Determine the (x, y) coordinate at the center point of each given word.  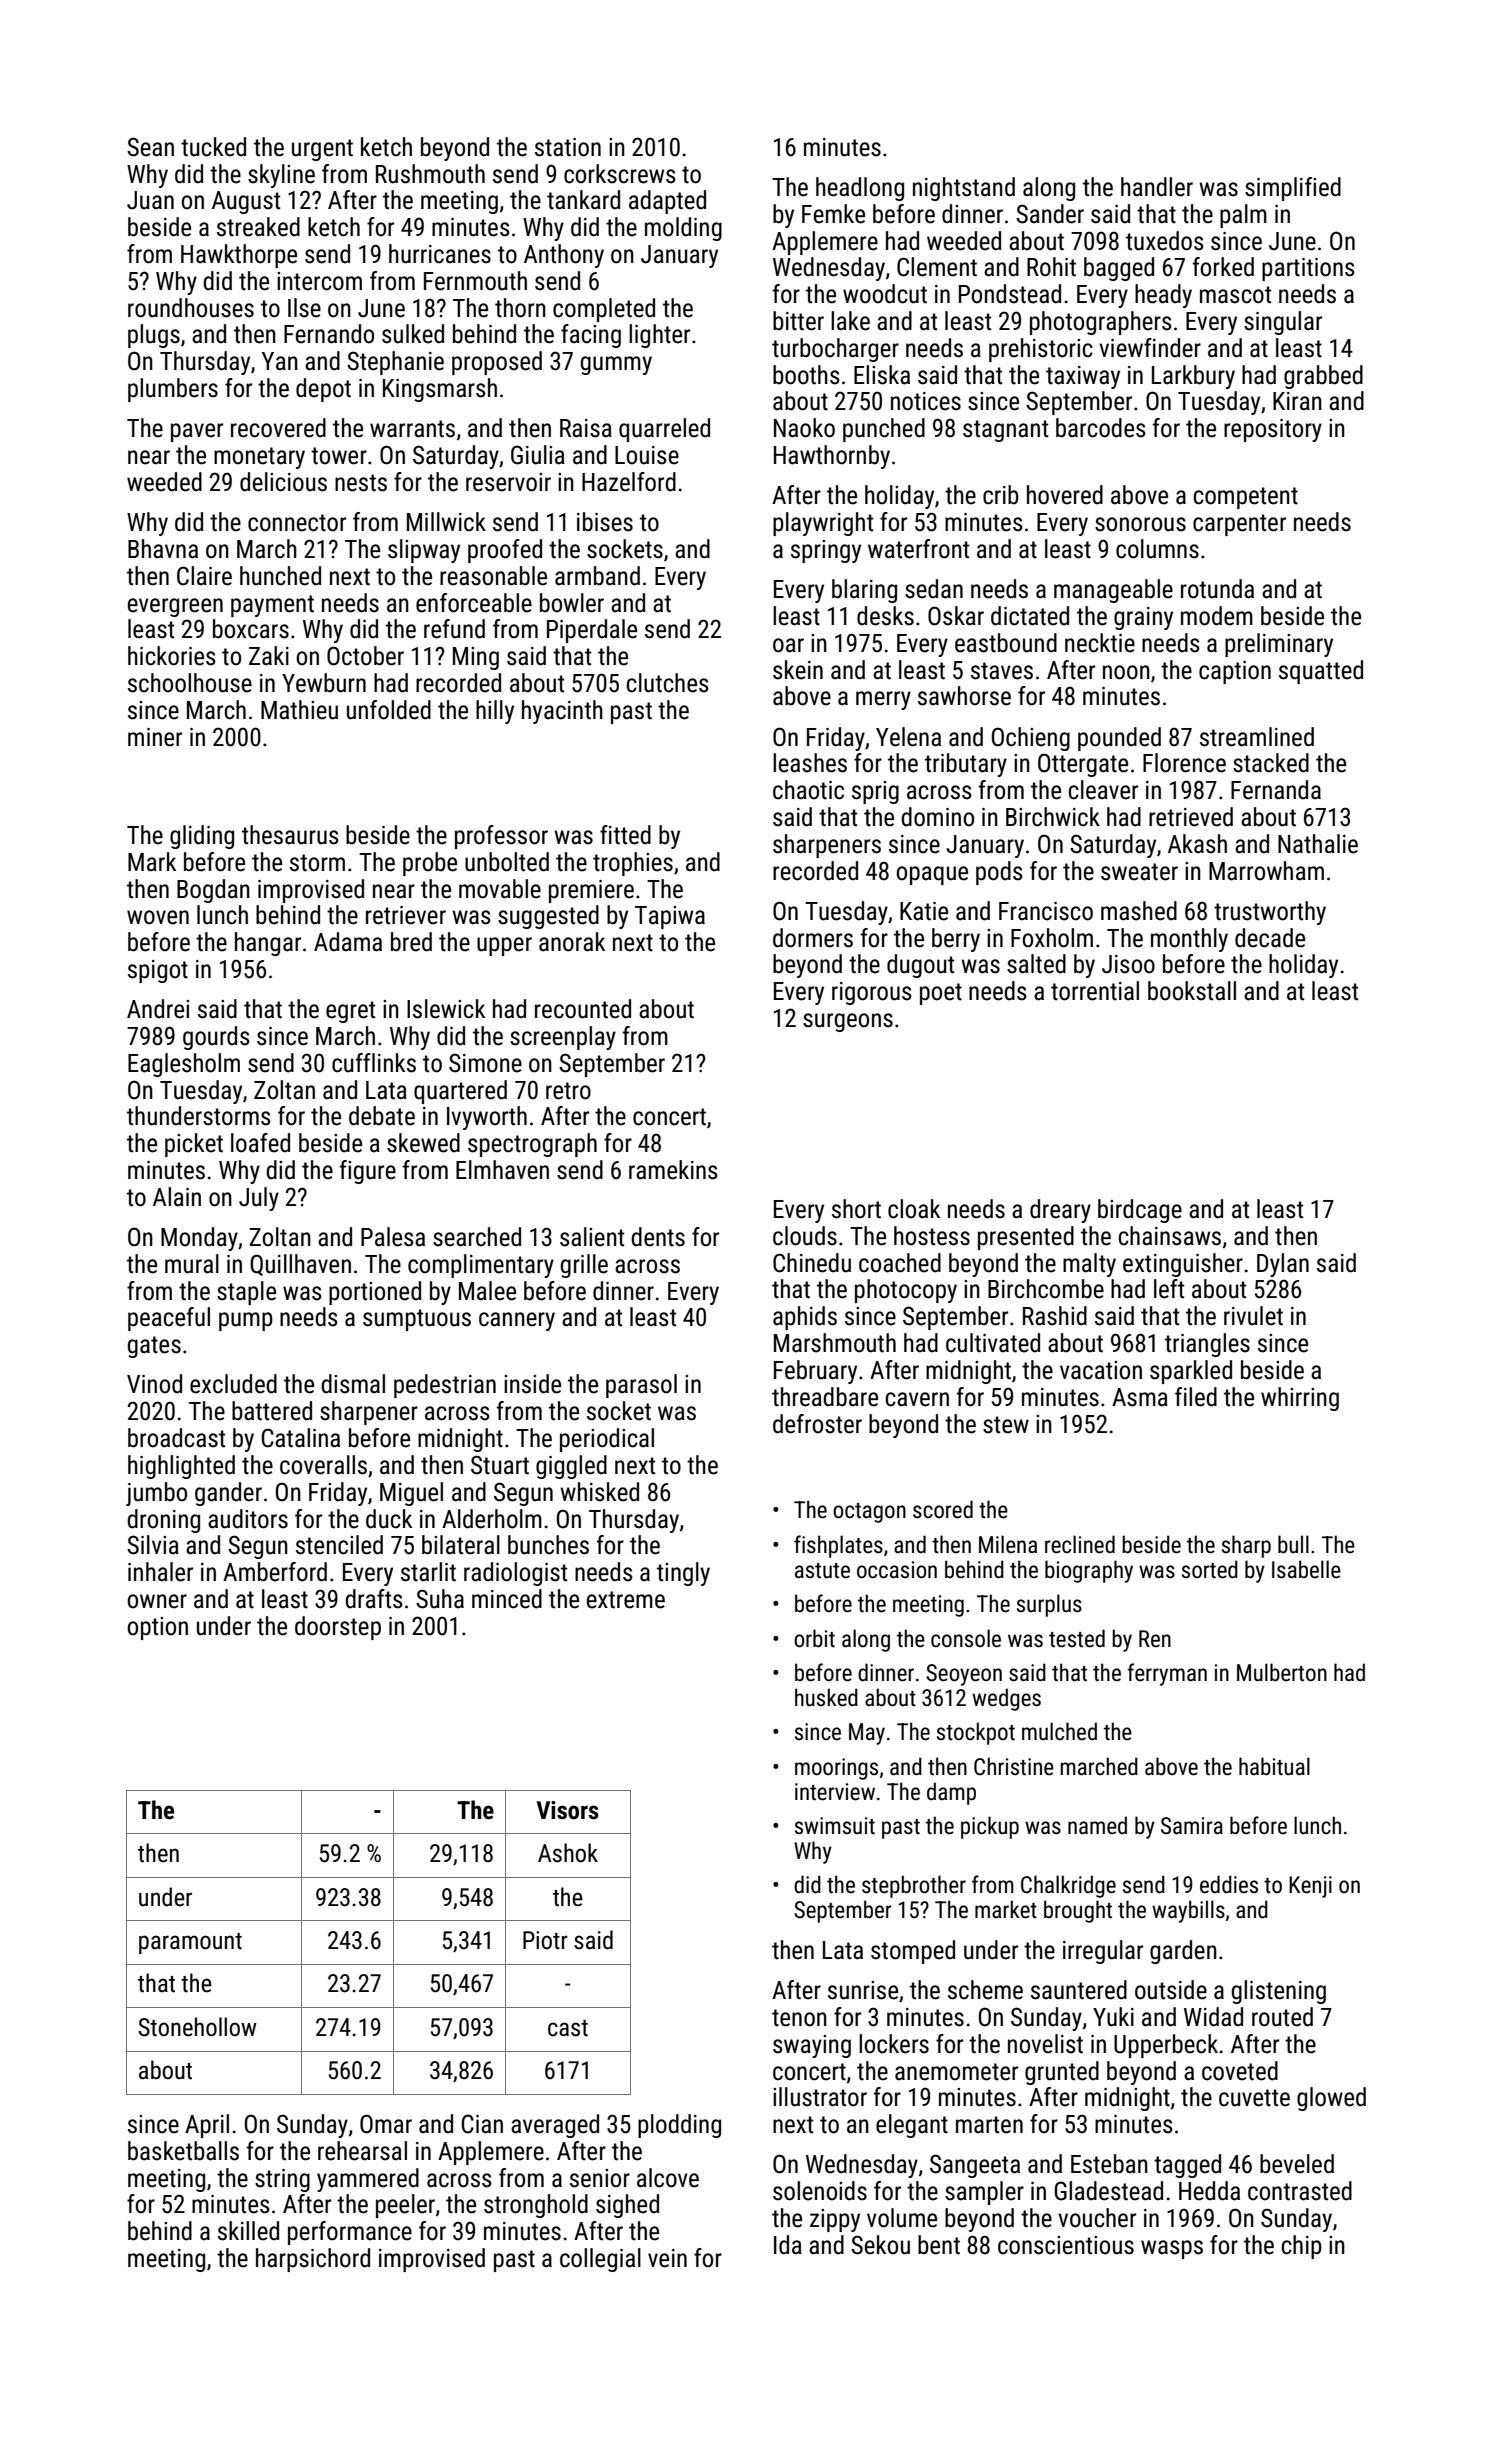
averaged (555, 2126)
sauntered (1079, 1990)
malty (1089, 1265)
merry (883, 700)
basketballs (183, 2151)
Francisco (1046, 911)
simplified (1293, 189)
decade (1270, 938)
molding (683, 229)
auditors (248, 1519)
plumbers (173, 390)
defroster (817, 1424)
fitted (625, 835)
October (365, 656)
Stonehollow (197, 2027)
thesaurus (290, 835)
